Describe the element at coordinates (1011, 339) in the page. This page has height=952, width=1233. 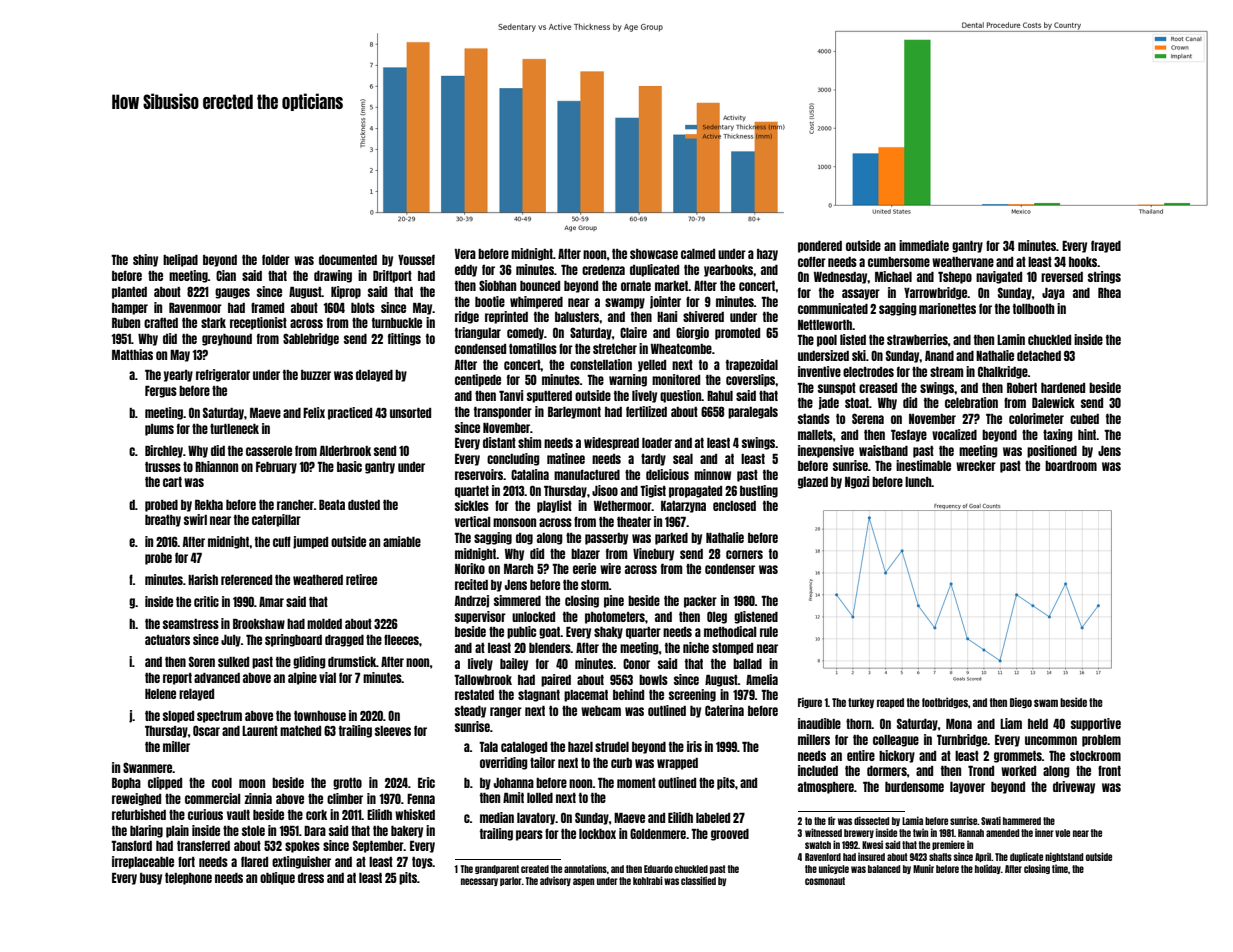
I see `Lamin` at that location.
